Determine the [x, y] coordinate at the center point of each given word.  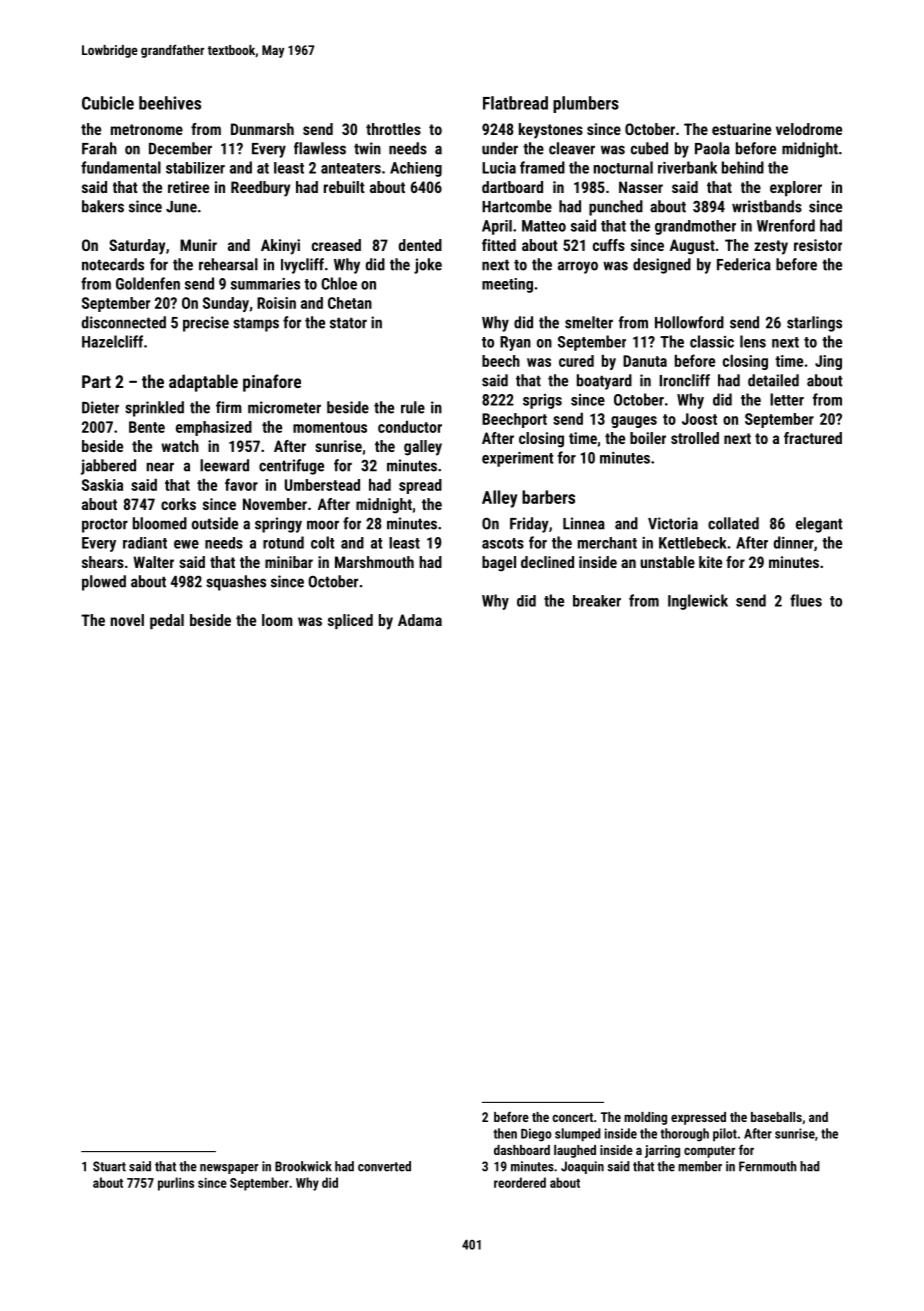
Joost [699, 419]
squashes [236, 583]
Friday [529, 525]
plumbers [586, 104]
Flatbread [515, 103]
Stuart [109, 1166]
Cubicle [108, 103]
